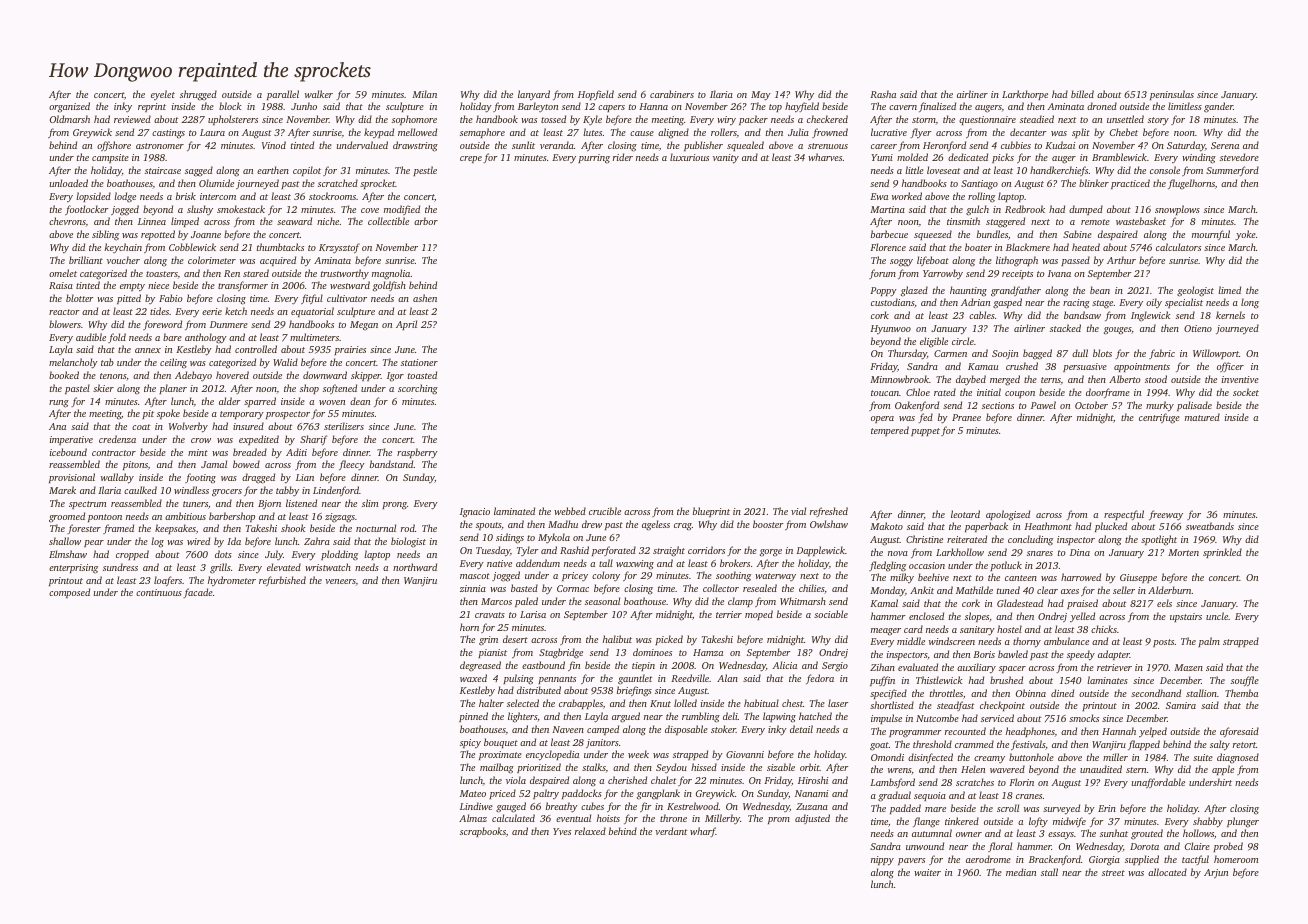 This screenshot has width=1308, height=924. I want to click on pinned, so click(473, 717).
